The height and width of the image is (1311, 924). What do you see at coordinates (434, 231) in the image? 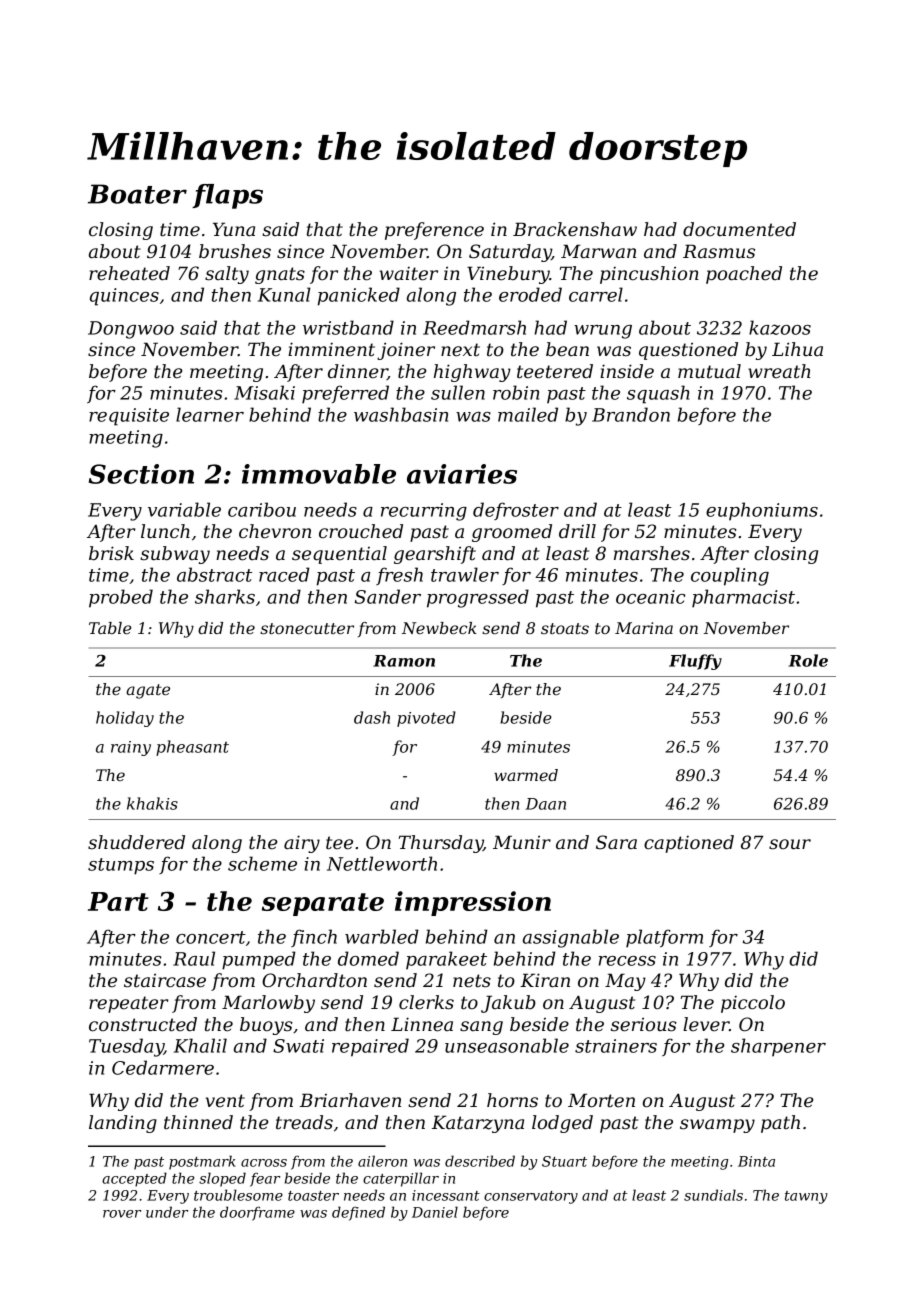
I see `preference` at bounding box center [434, 231].
